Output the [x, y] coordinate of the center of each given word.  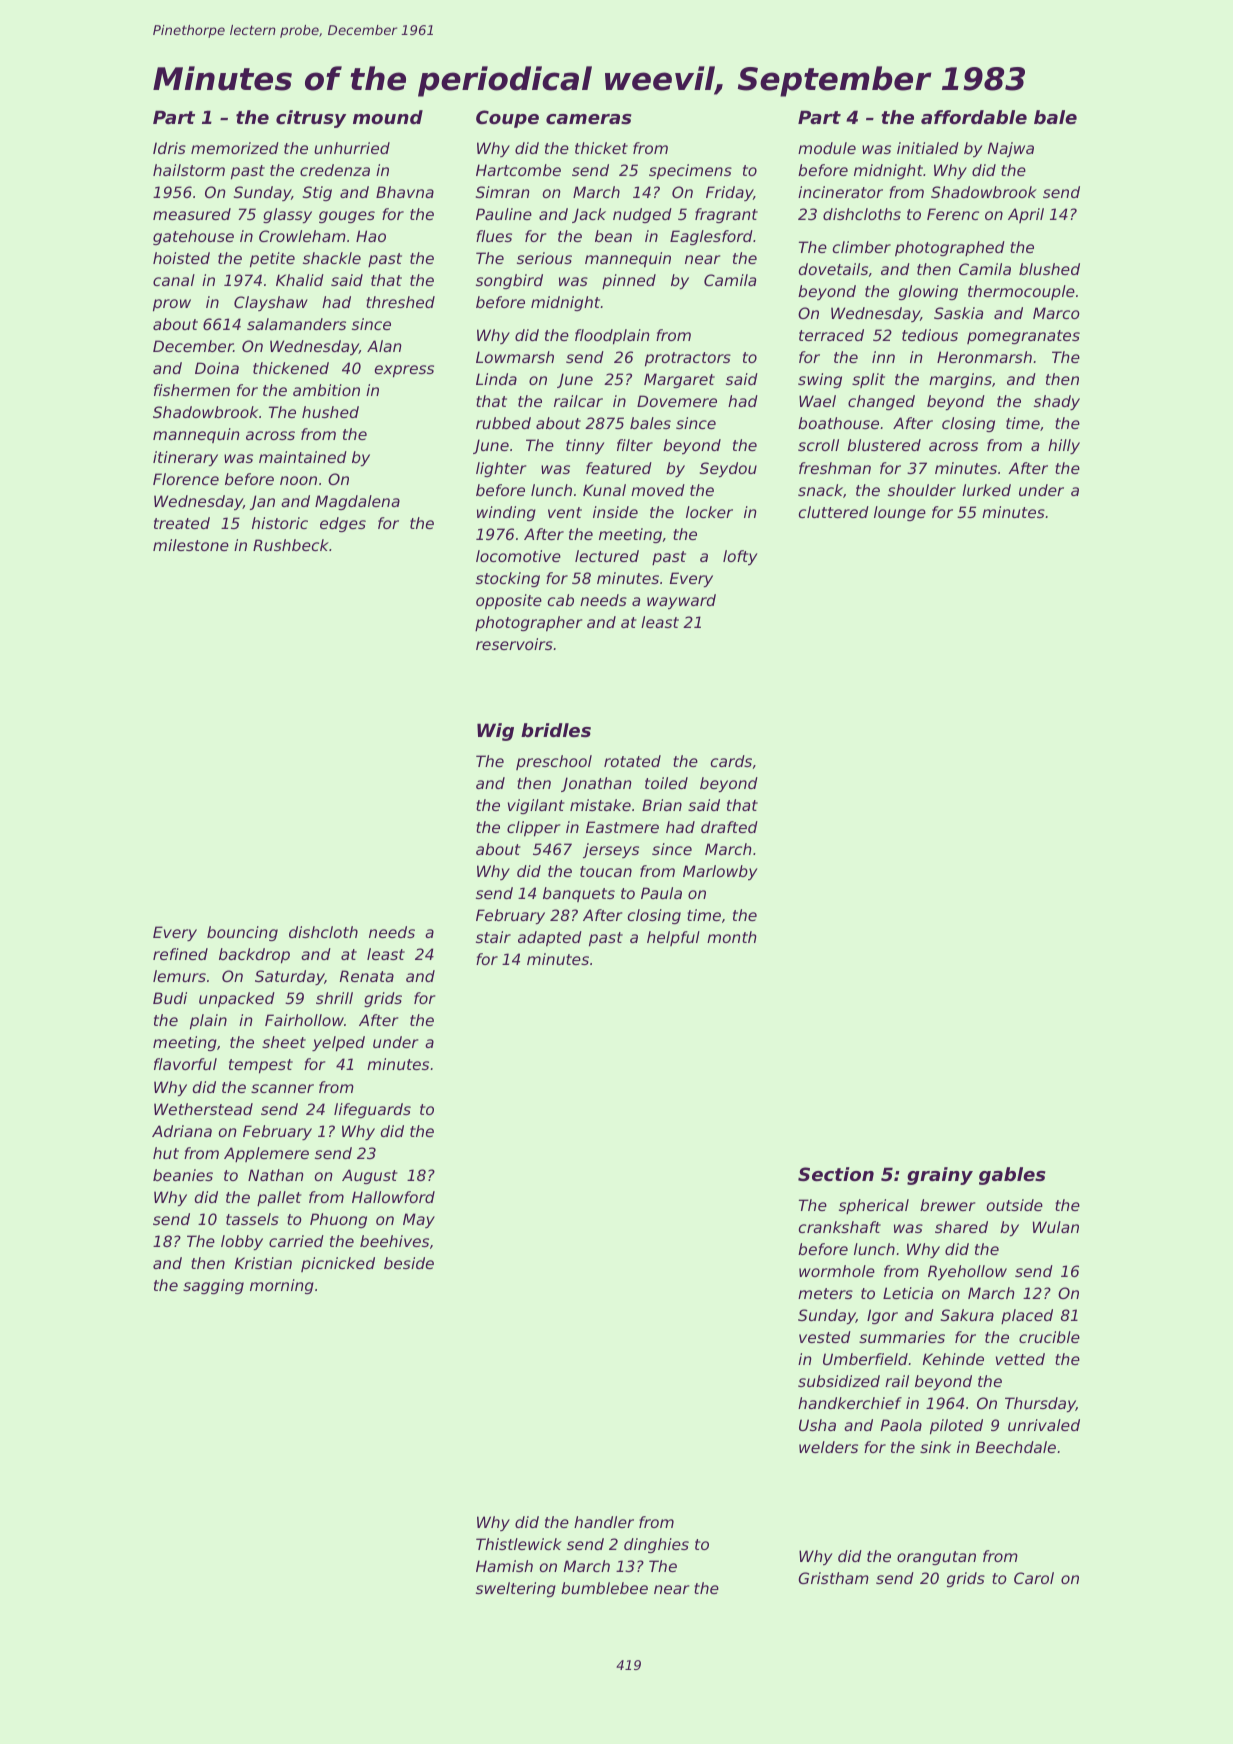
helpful [673, 938]
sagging [213, 1286]
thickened [291, 368]
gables [1012, 1176]
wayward [681, 601]
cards [731, 761]
